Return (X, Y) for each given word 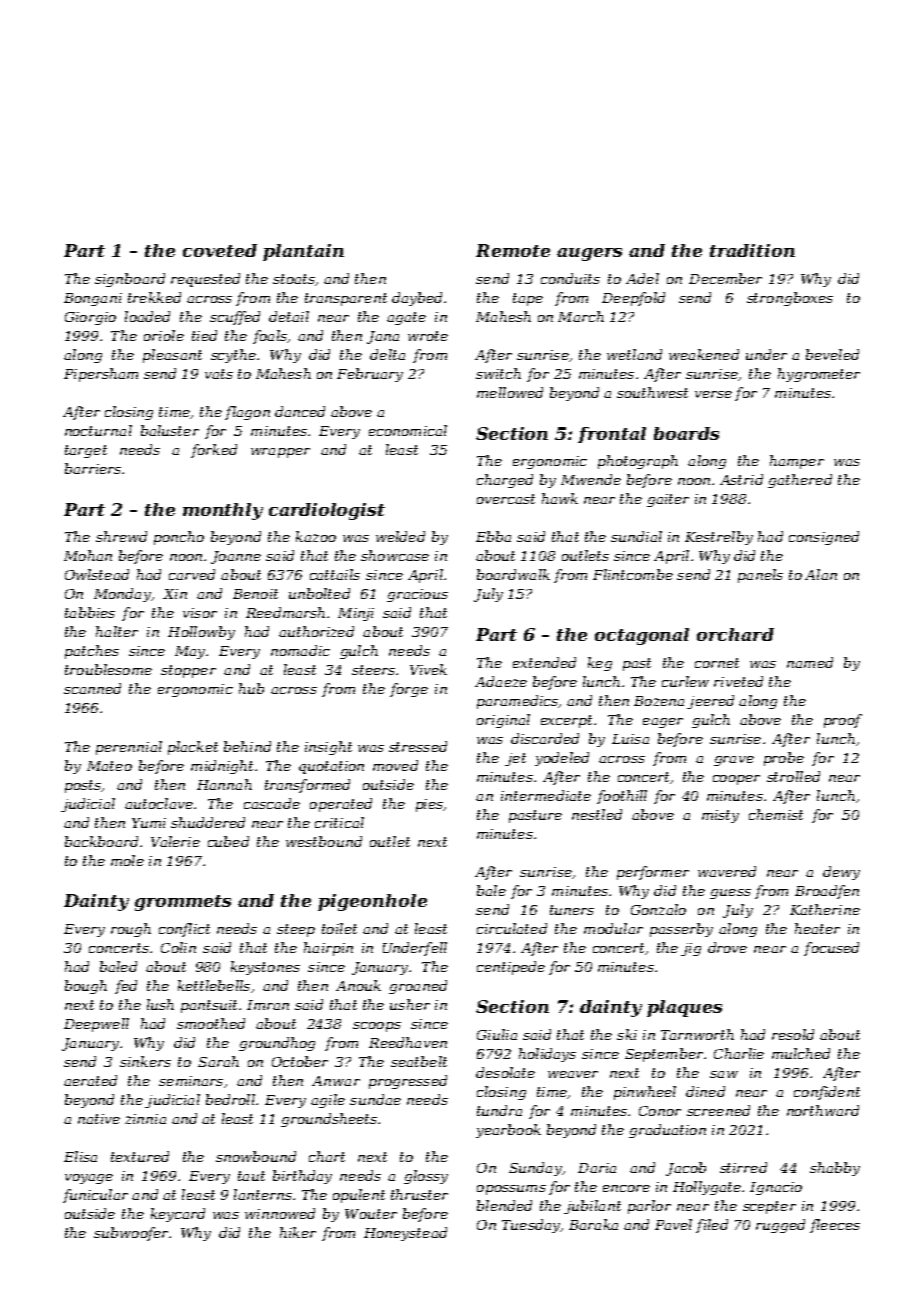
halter (117, 631)
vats (219, 374)
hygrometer (819, 375)
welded (400, 536)
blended (504, 1205)
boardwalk (513, 574)
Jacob (686, 1169)
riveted (738, 681)
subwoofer (131, 1234)
